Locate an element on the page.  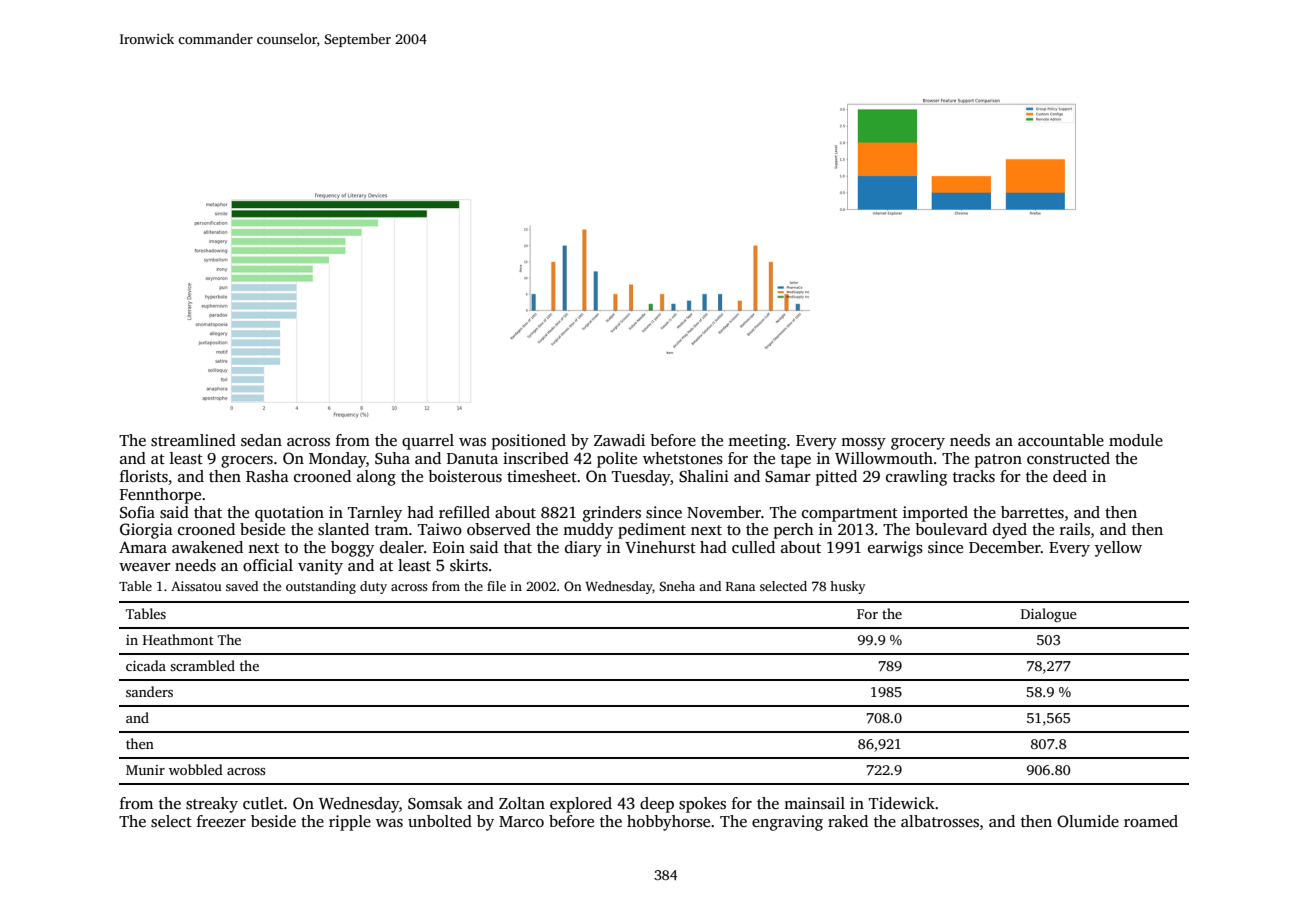
streamlined is located at coordinates (193, 440).
